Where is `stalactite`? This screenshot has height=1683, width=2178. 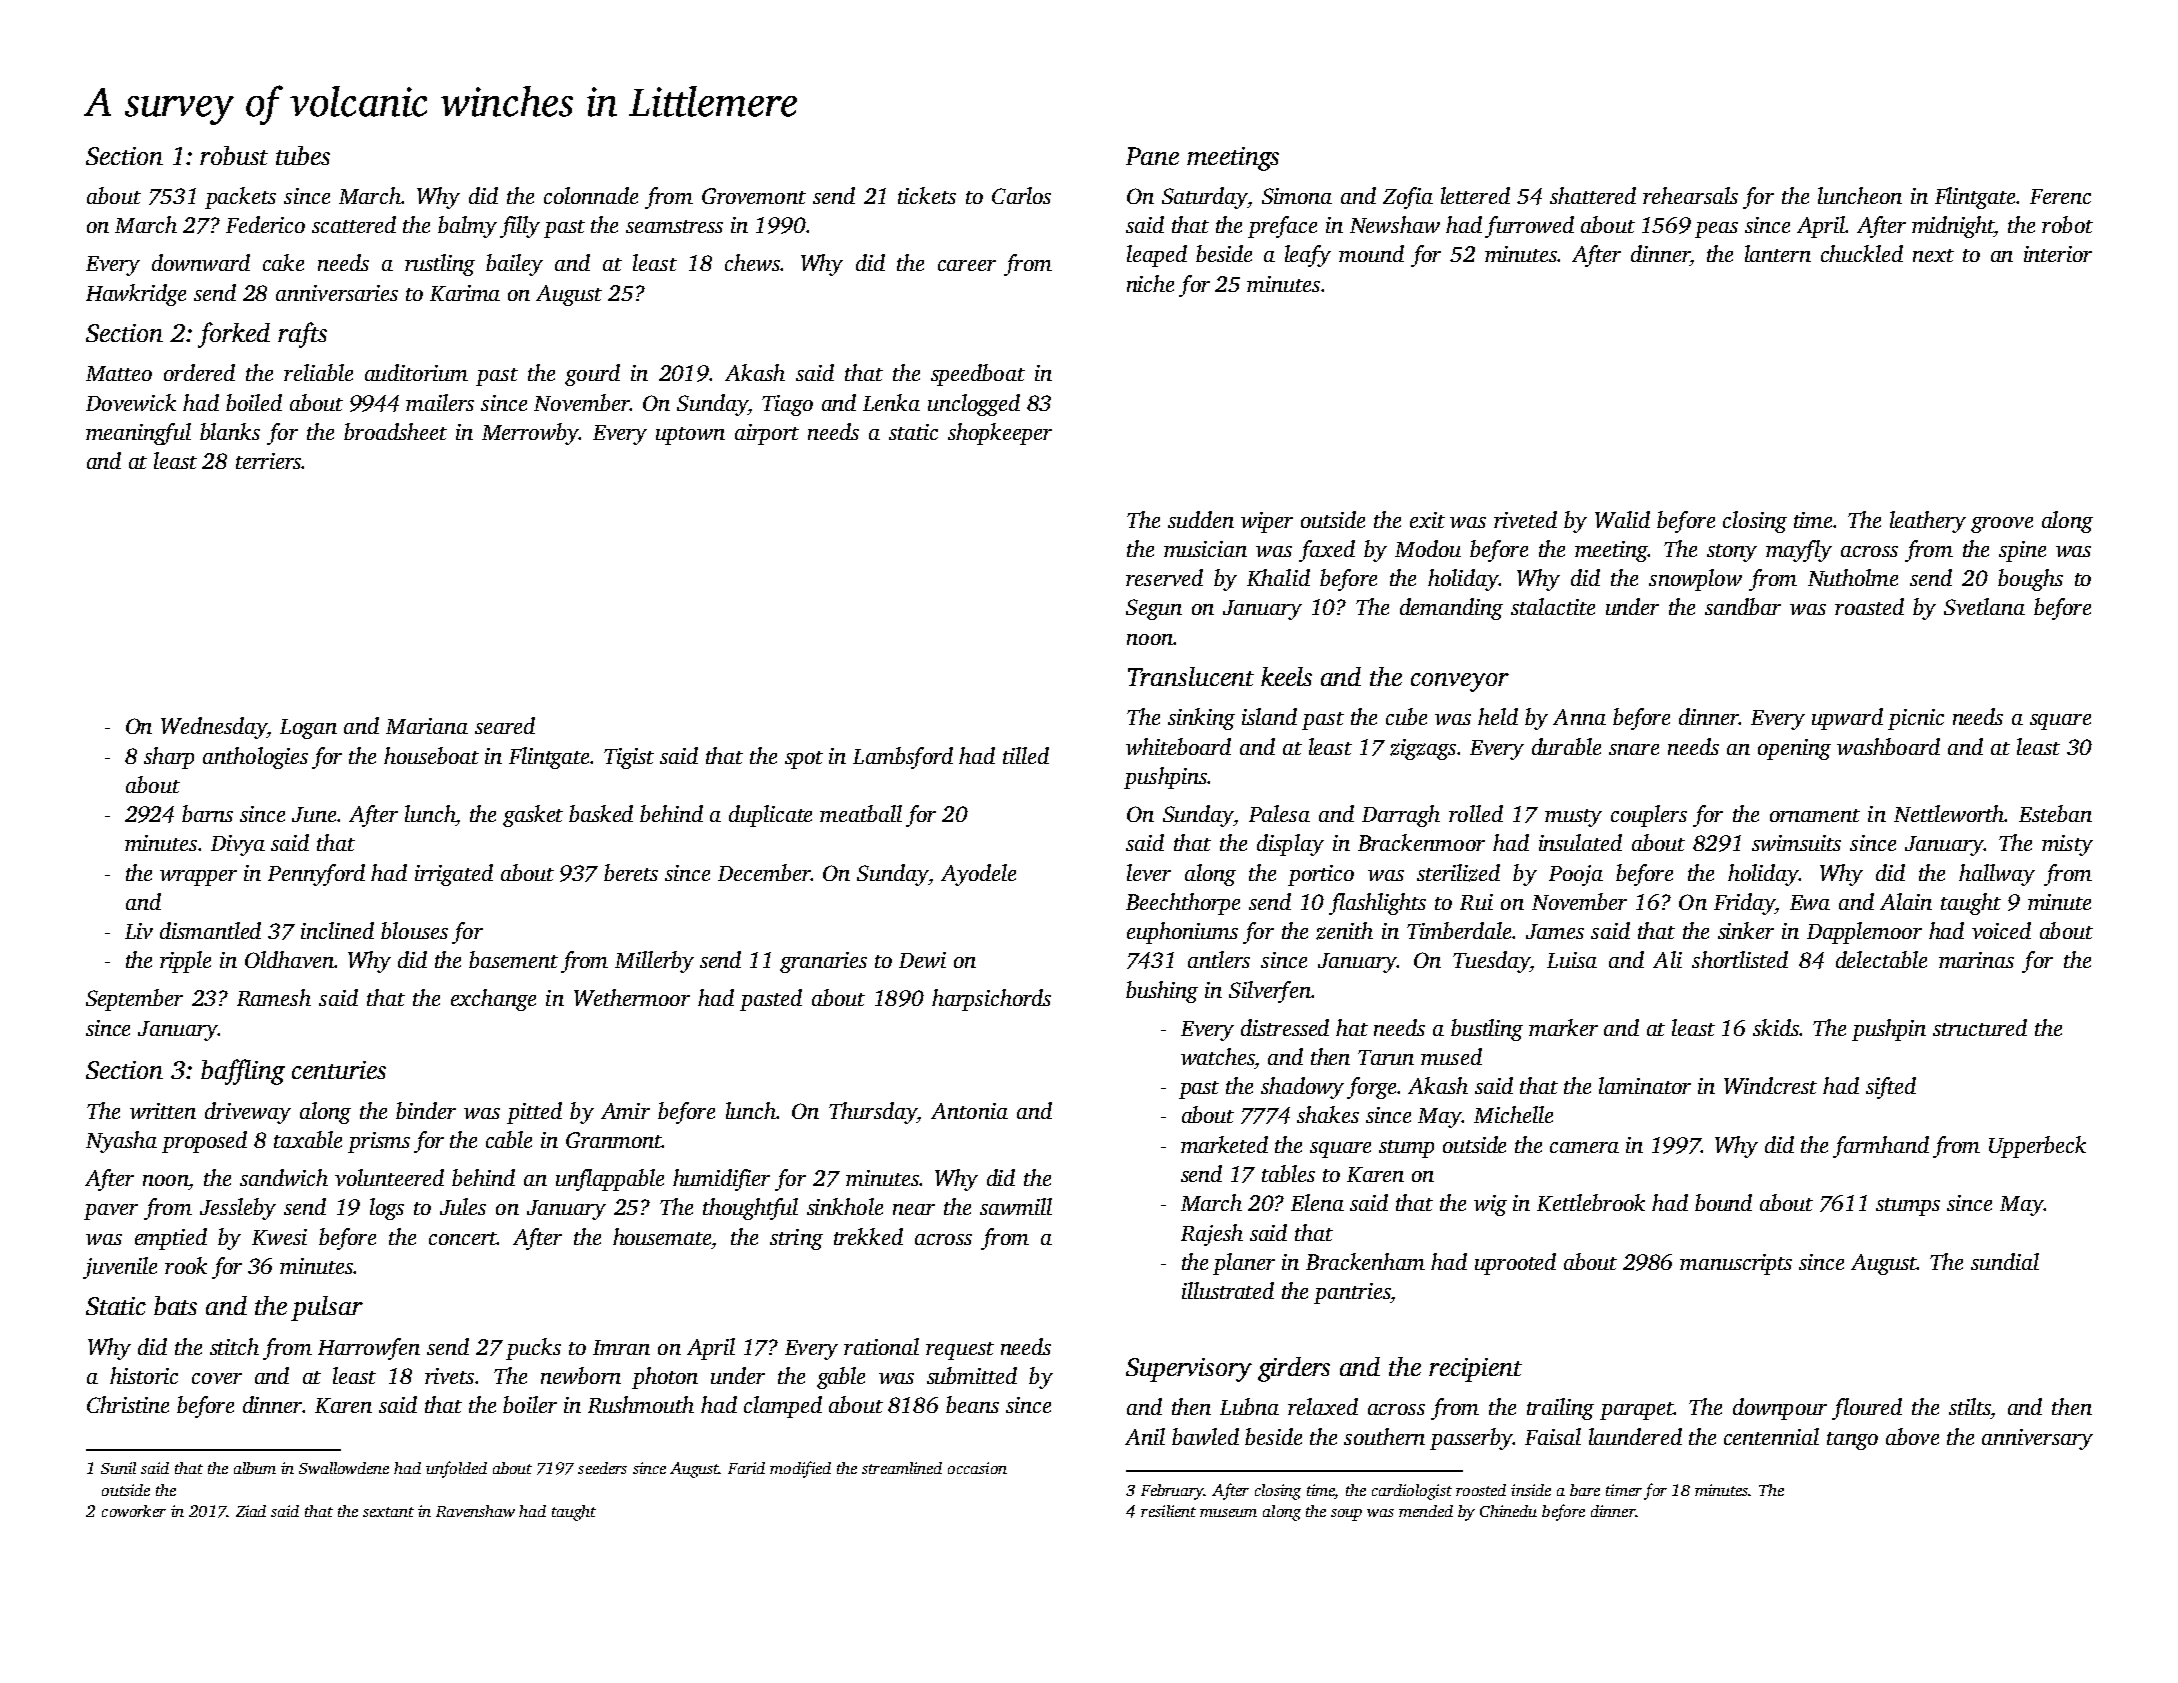
stalactite is located at coordinates (1553, 606).
